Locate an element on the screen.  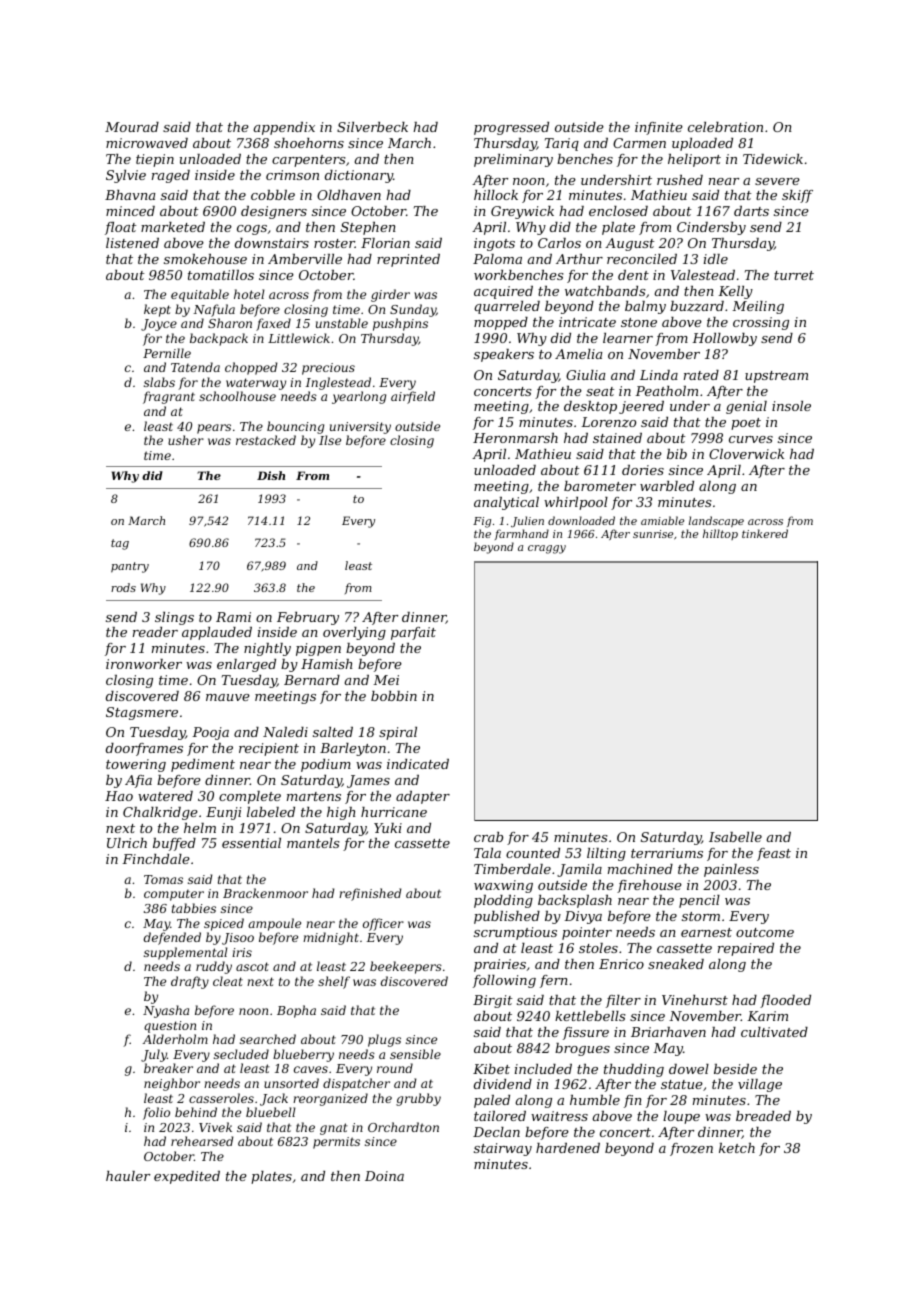
Cindersby is located at coordinates (711, 228).
